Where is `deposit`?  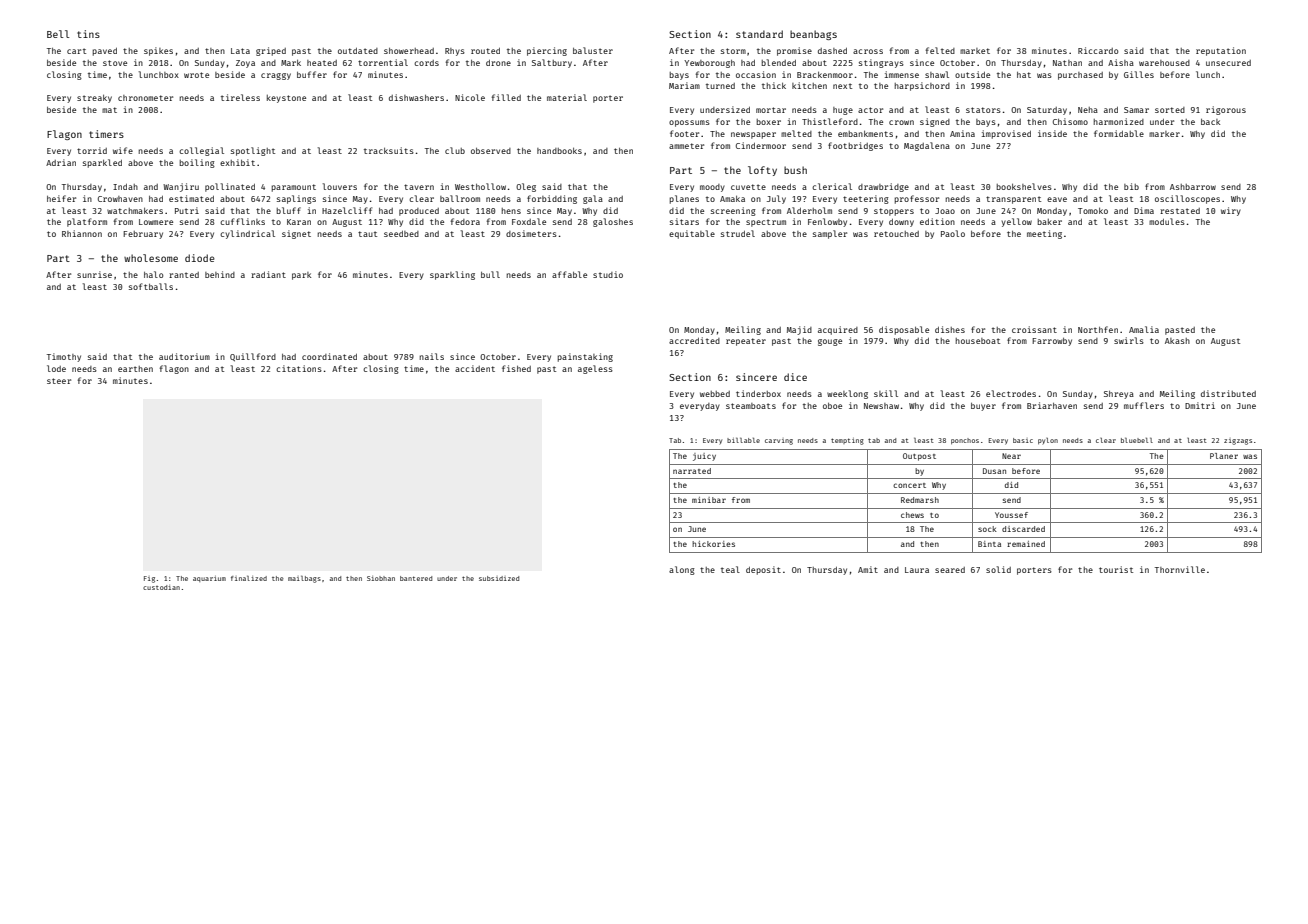 deposit is located at coordinates (763, 570).
